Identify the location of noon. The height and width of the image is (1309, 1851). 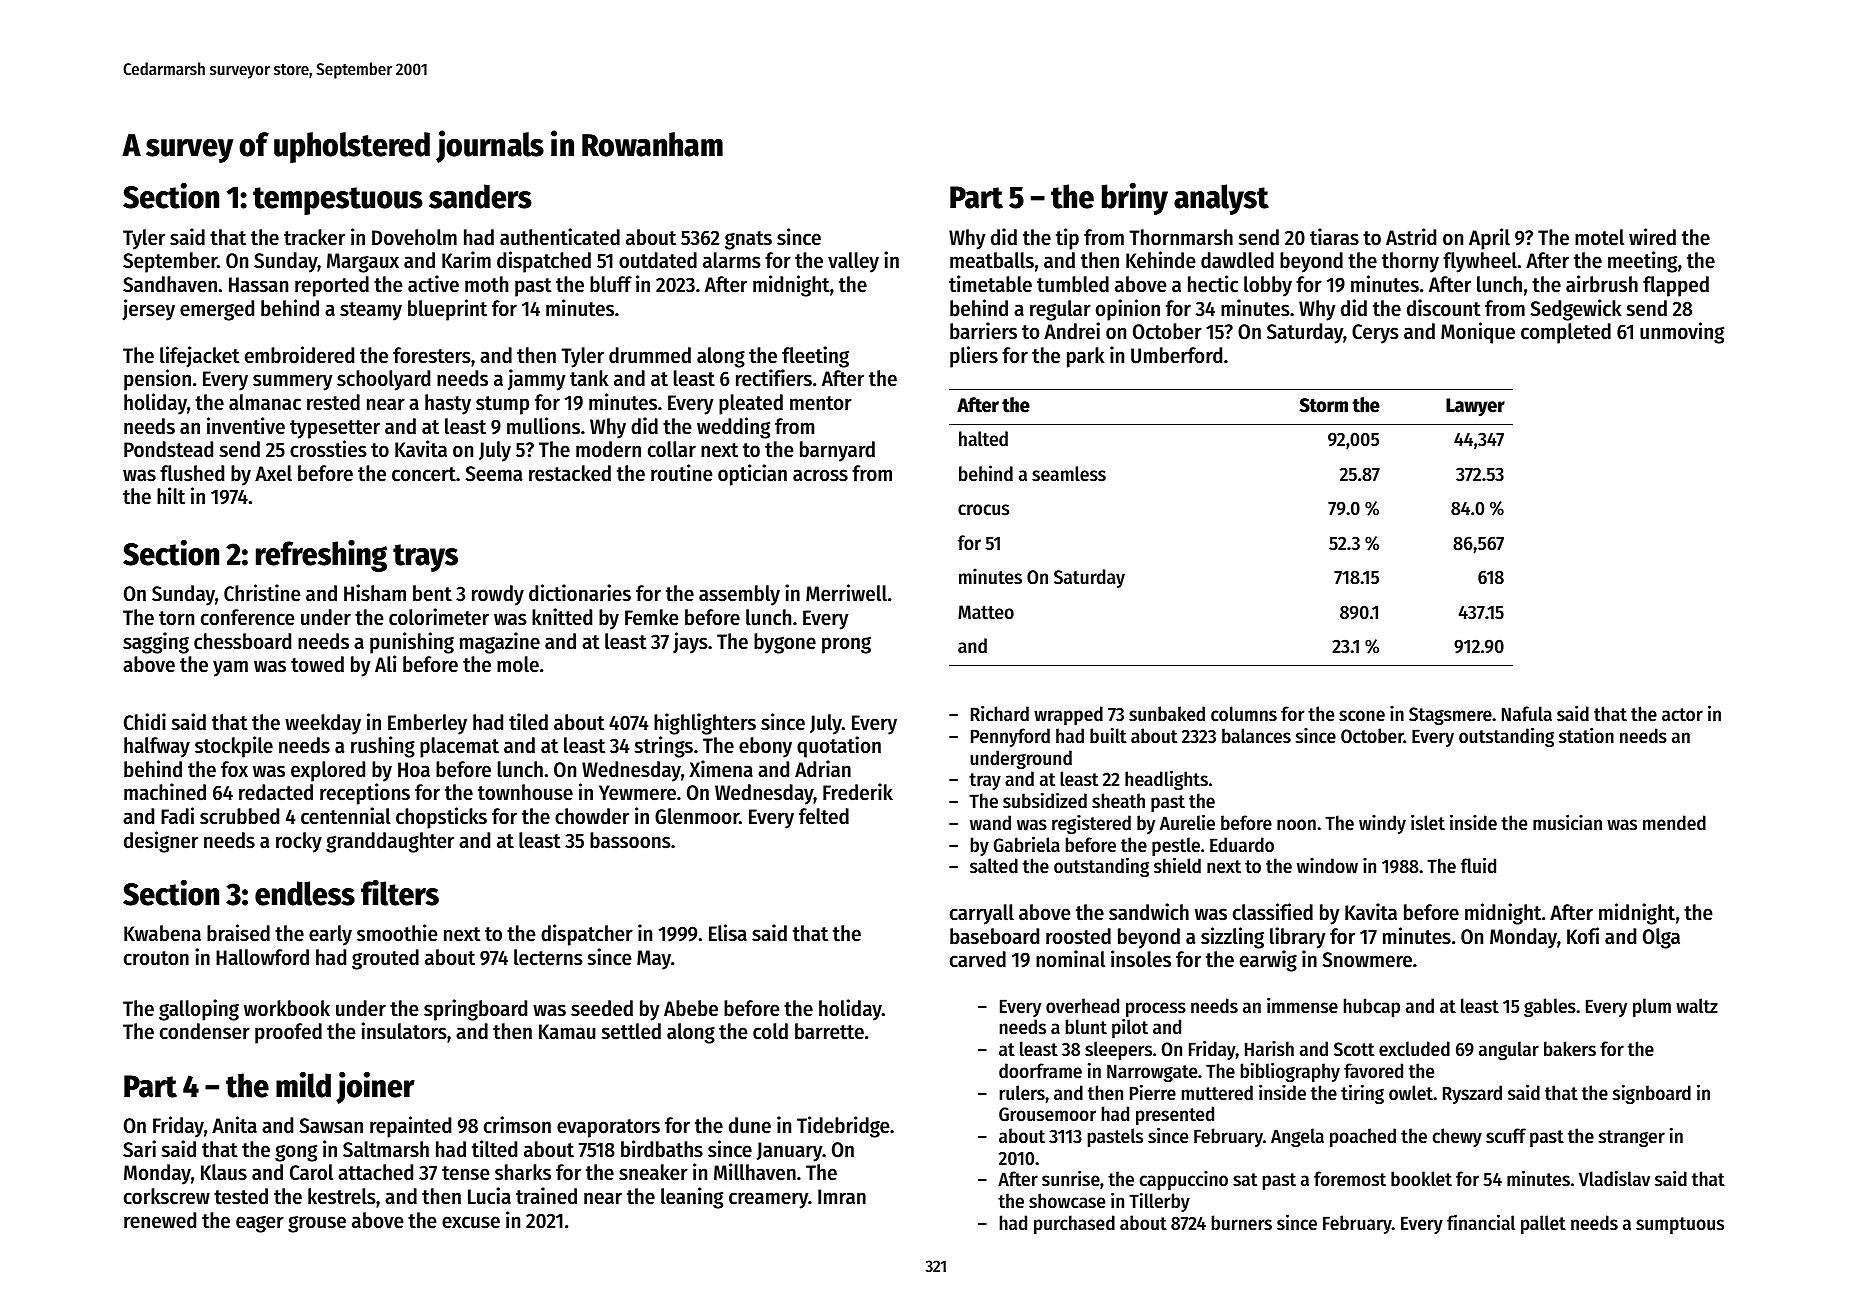
(1296, 825).
